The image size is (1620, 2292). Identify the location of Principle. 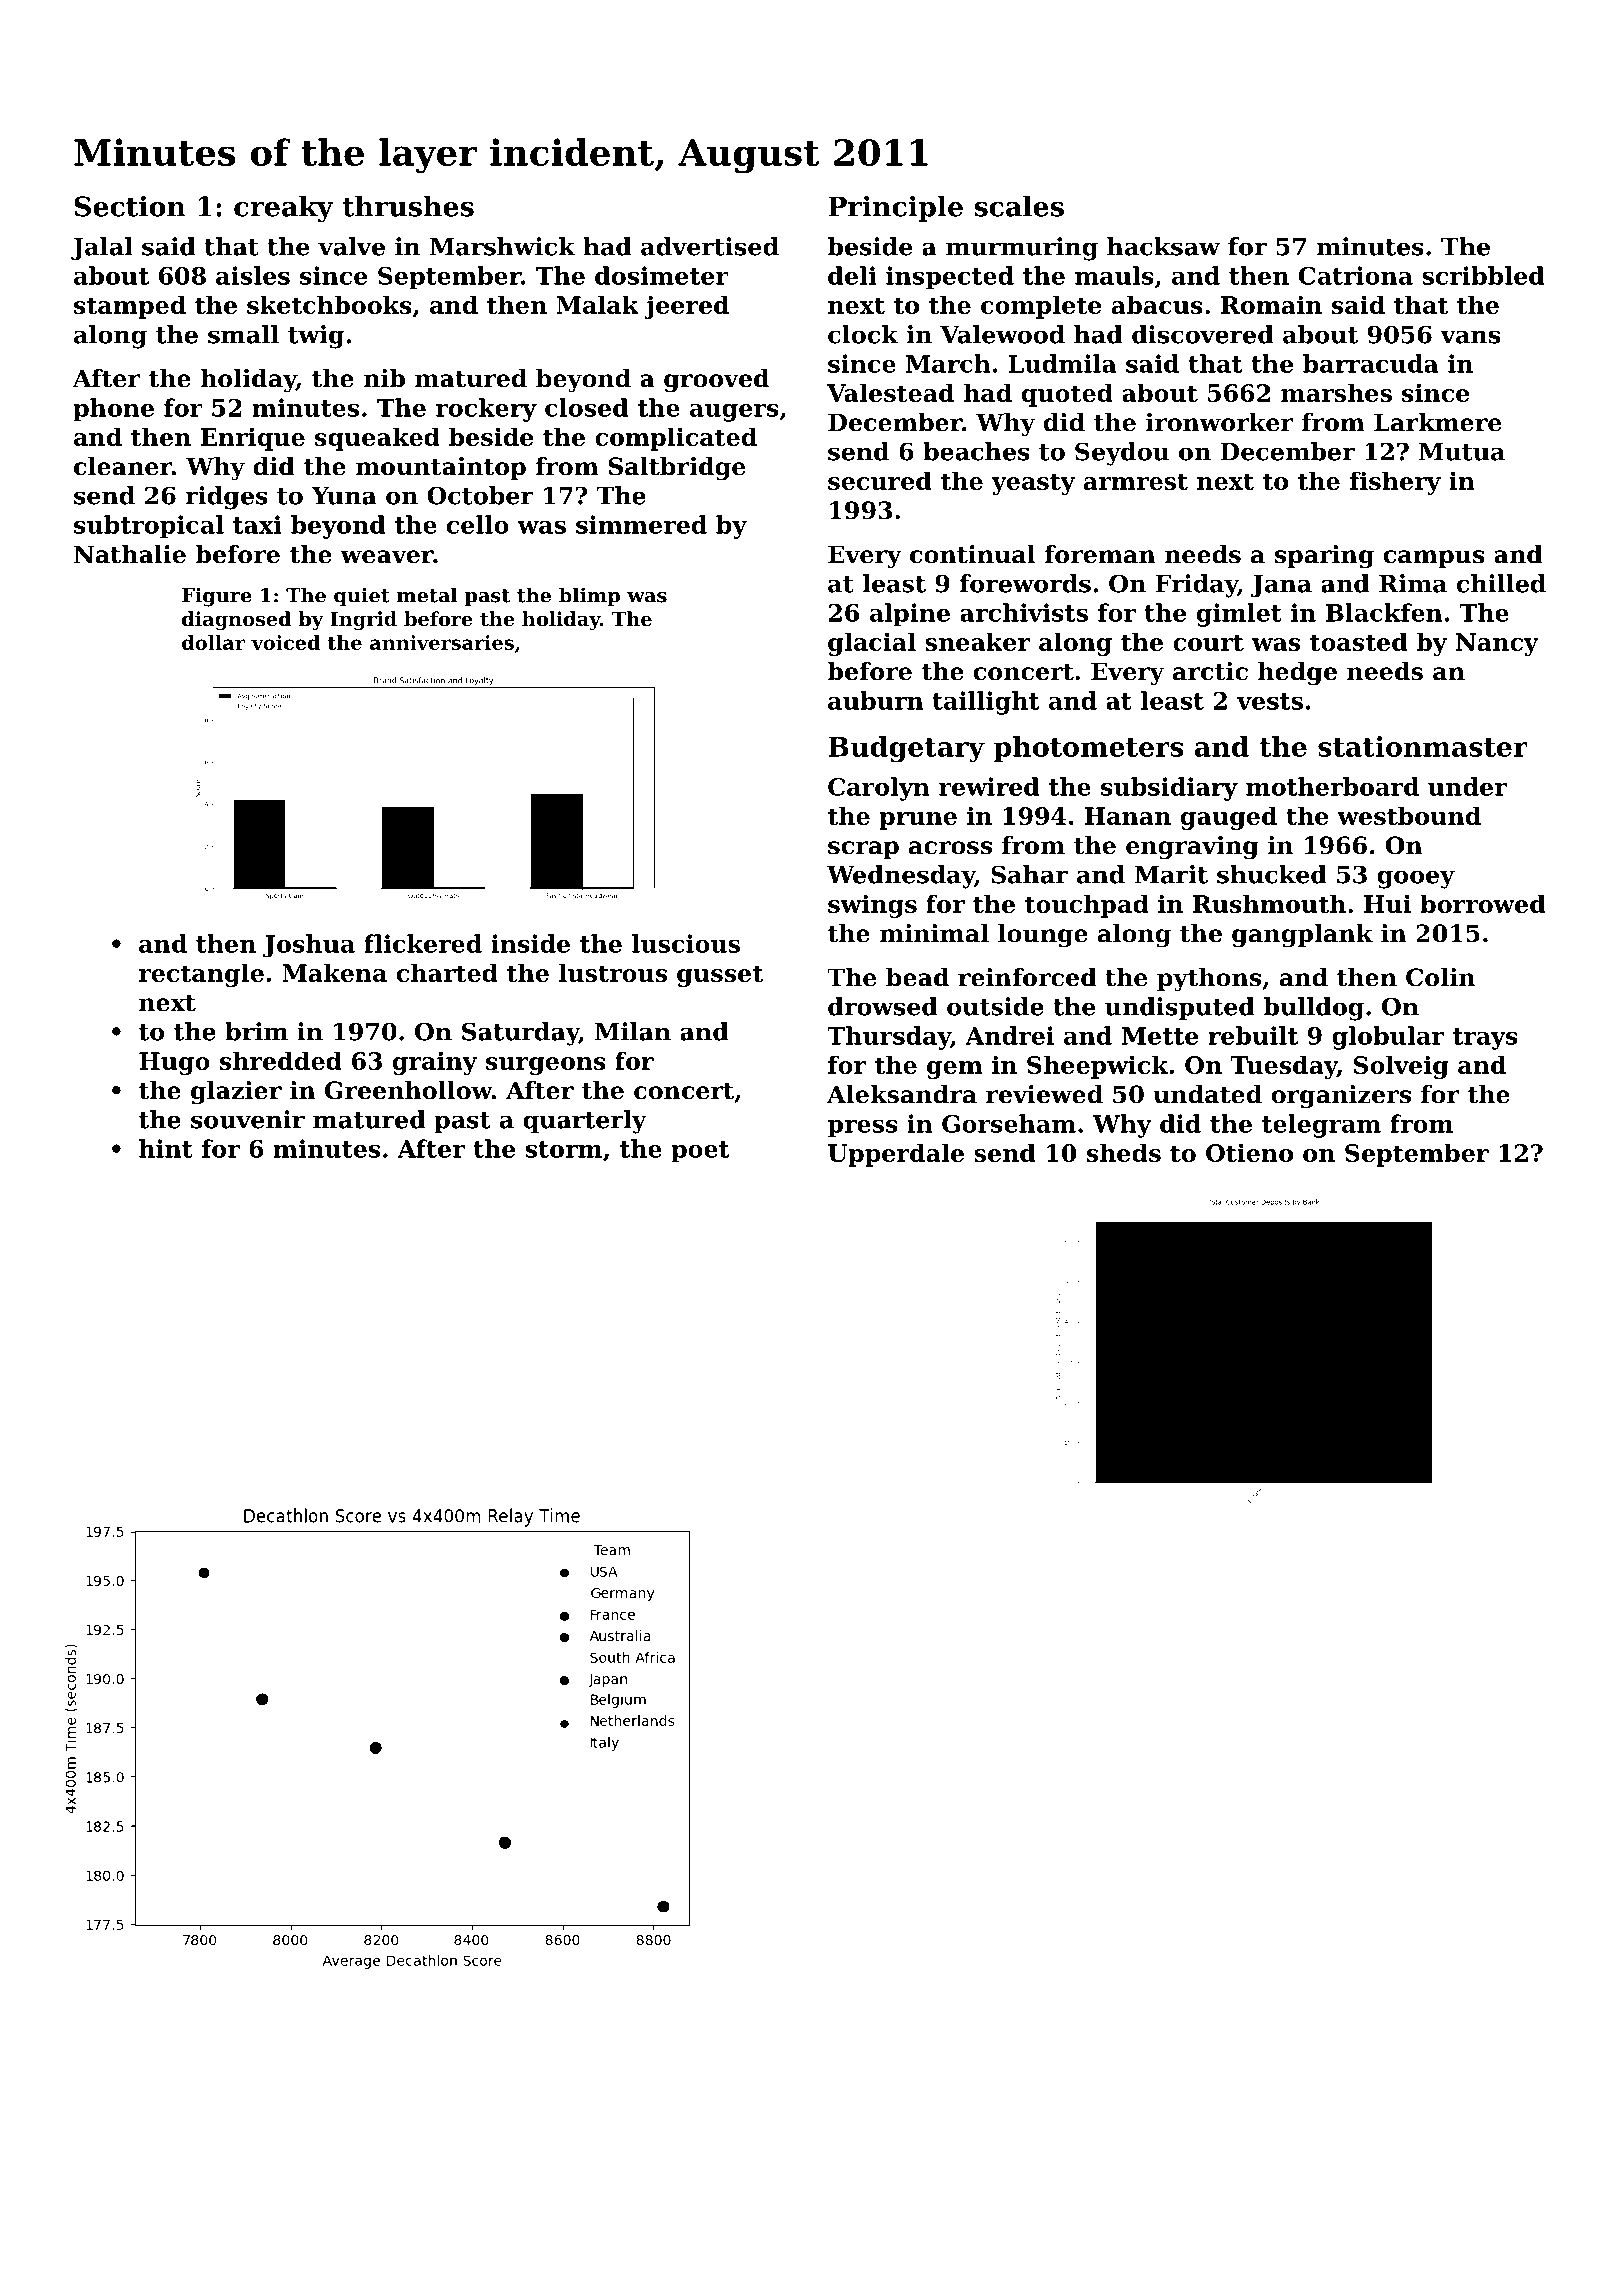
(895, 209).
